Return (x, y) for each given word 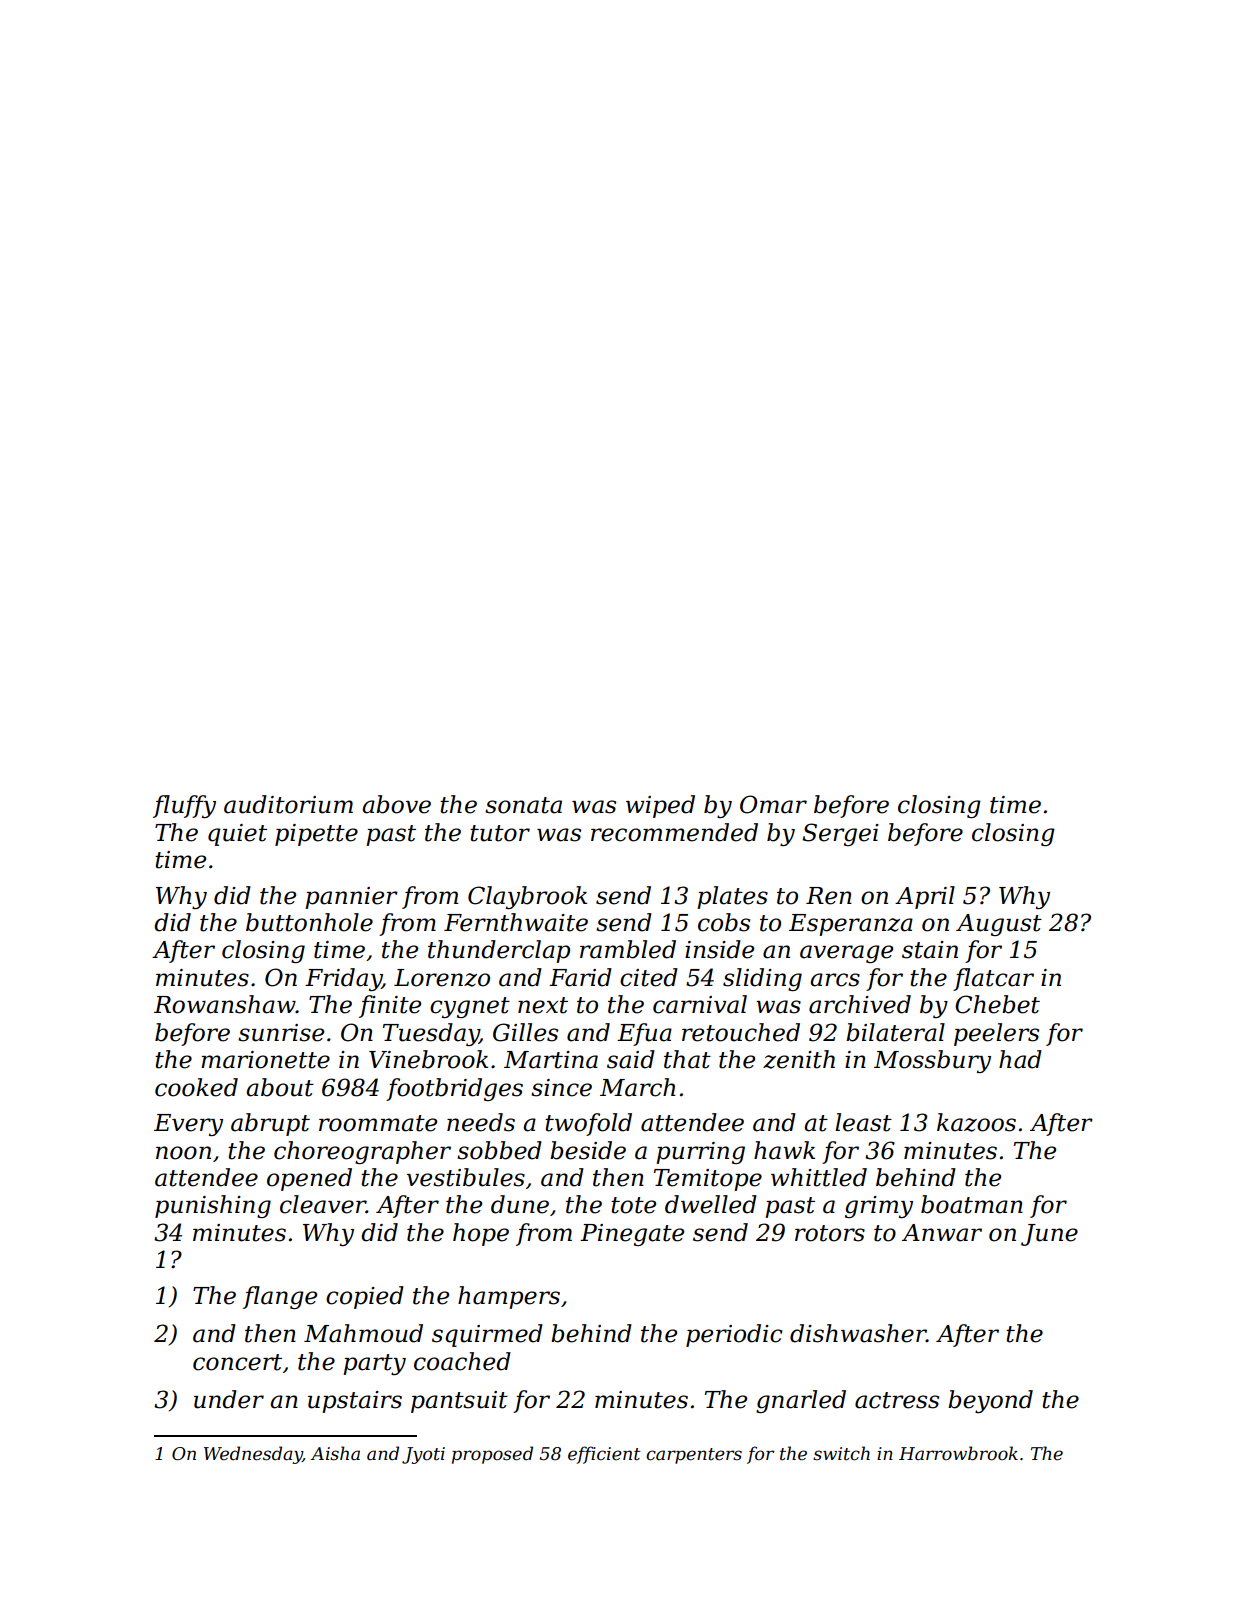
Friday (343, 979)
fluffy (184, 806)
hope (481, 1234)
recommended (674, 832)
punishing (213, 1206)
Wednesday (253, 1455)
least (863, 1122)
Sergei (840, 834)
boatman (972, 1204)
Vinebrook (428, 1059)
